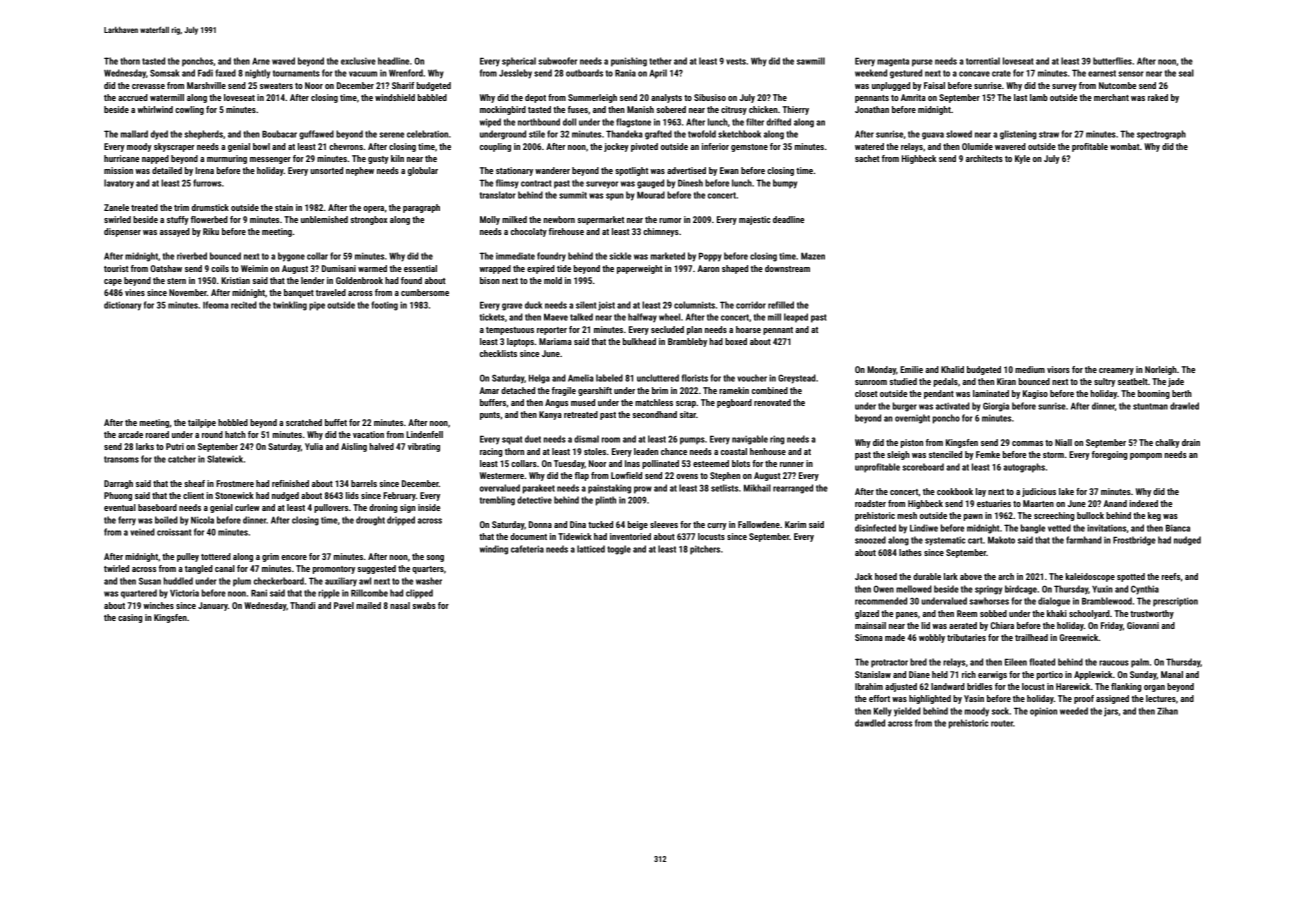  What do you see at coordinates (619, 550) in the screenshot?
I see `toggle` at bounding box center [619, 550].
